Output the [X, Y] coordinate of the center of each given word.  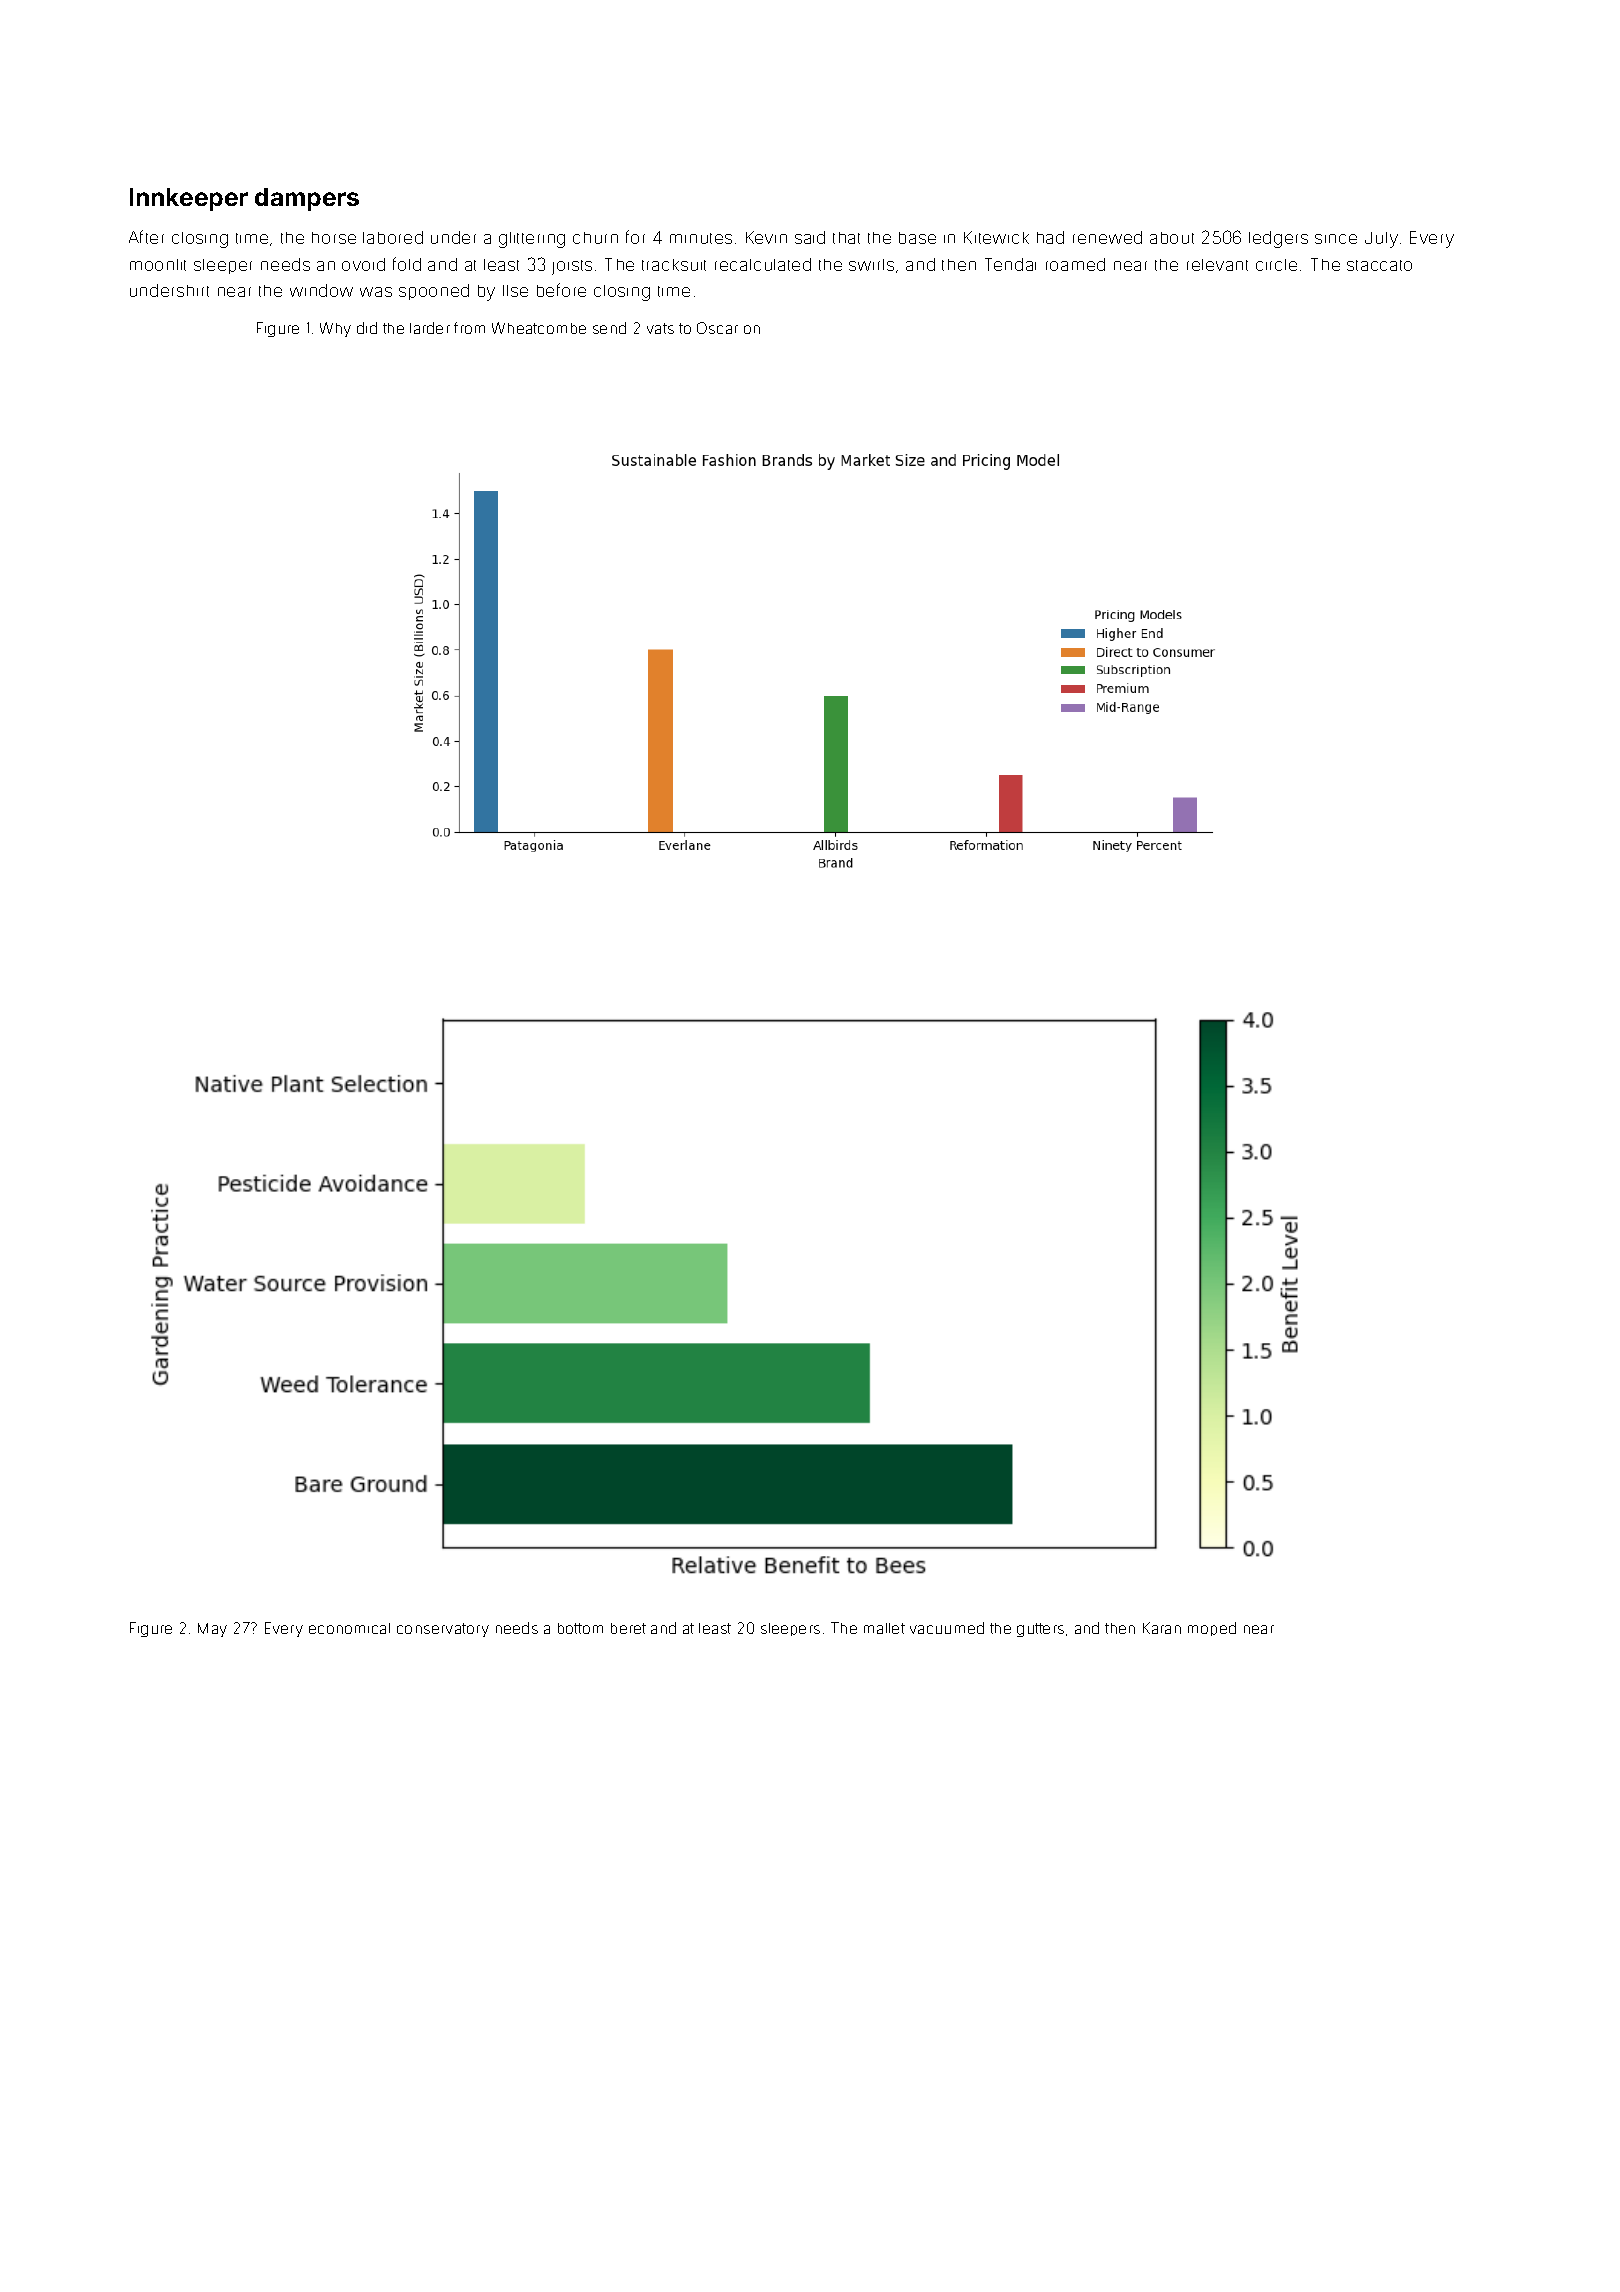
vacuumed [947, 1628]
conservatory [443, 1630]
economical [349, 1628]
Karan [1162, 1628]
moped [1212, 1629]
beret [628, 1628]
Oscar [717, 328]
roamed [1075, 264]
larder [430, 328]
